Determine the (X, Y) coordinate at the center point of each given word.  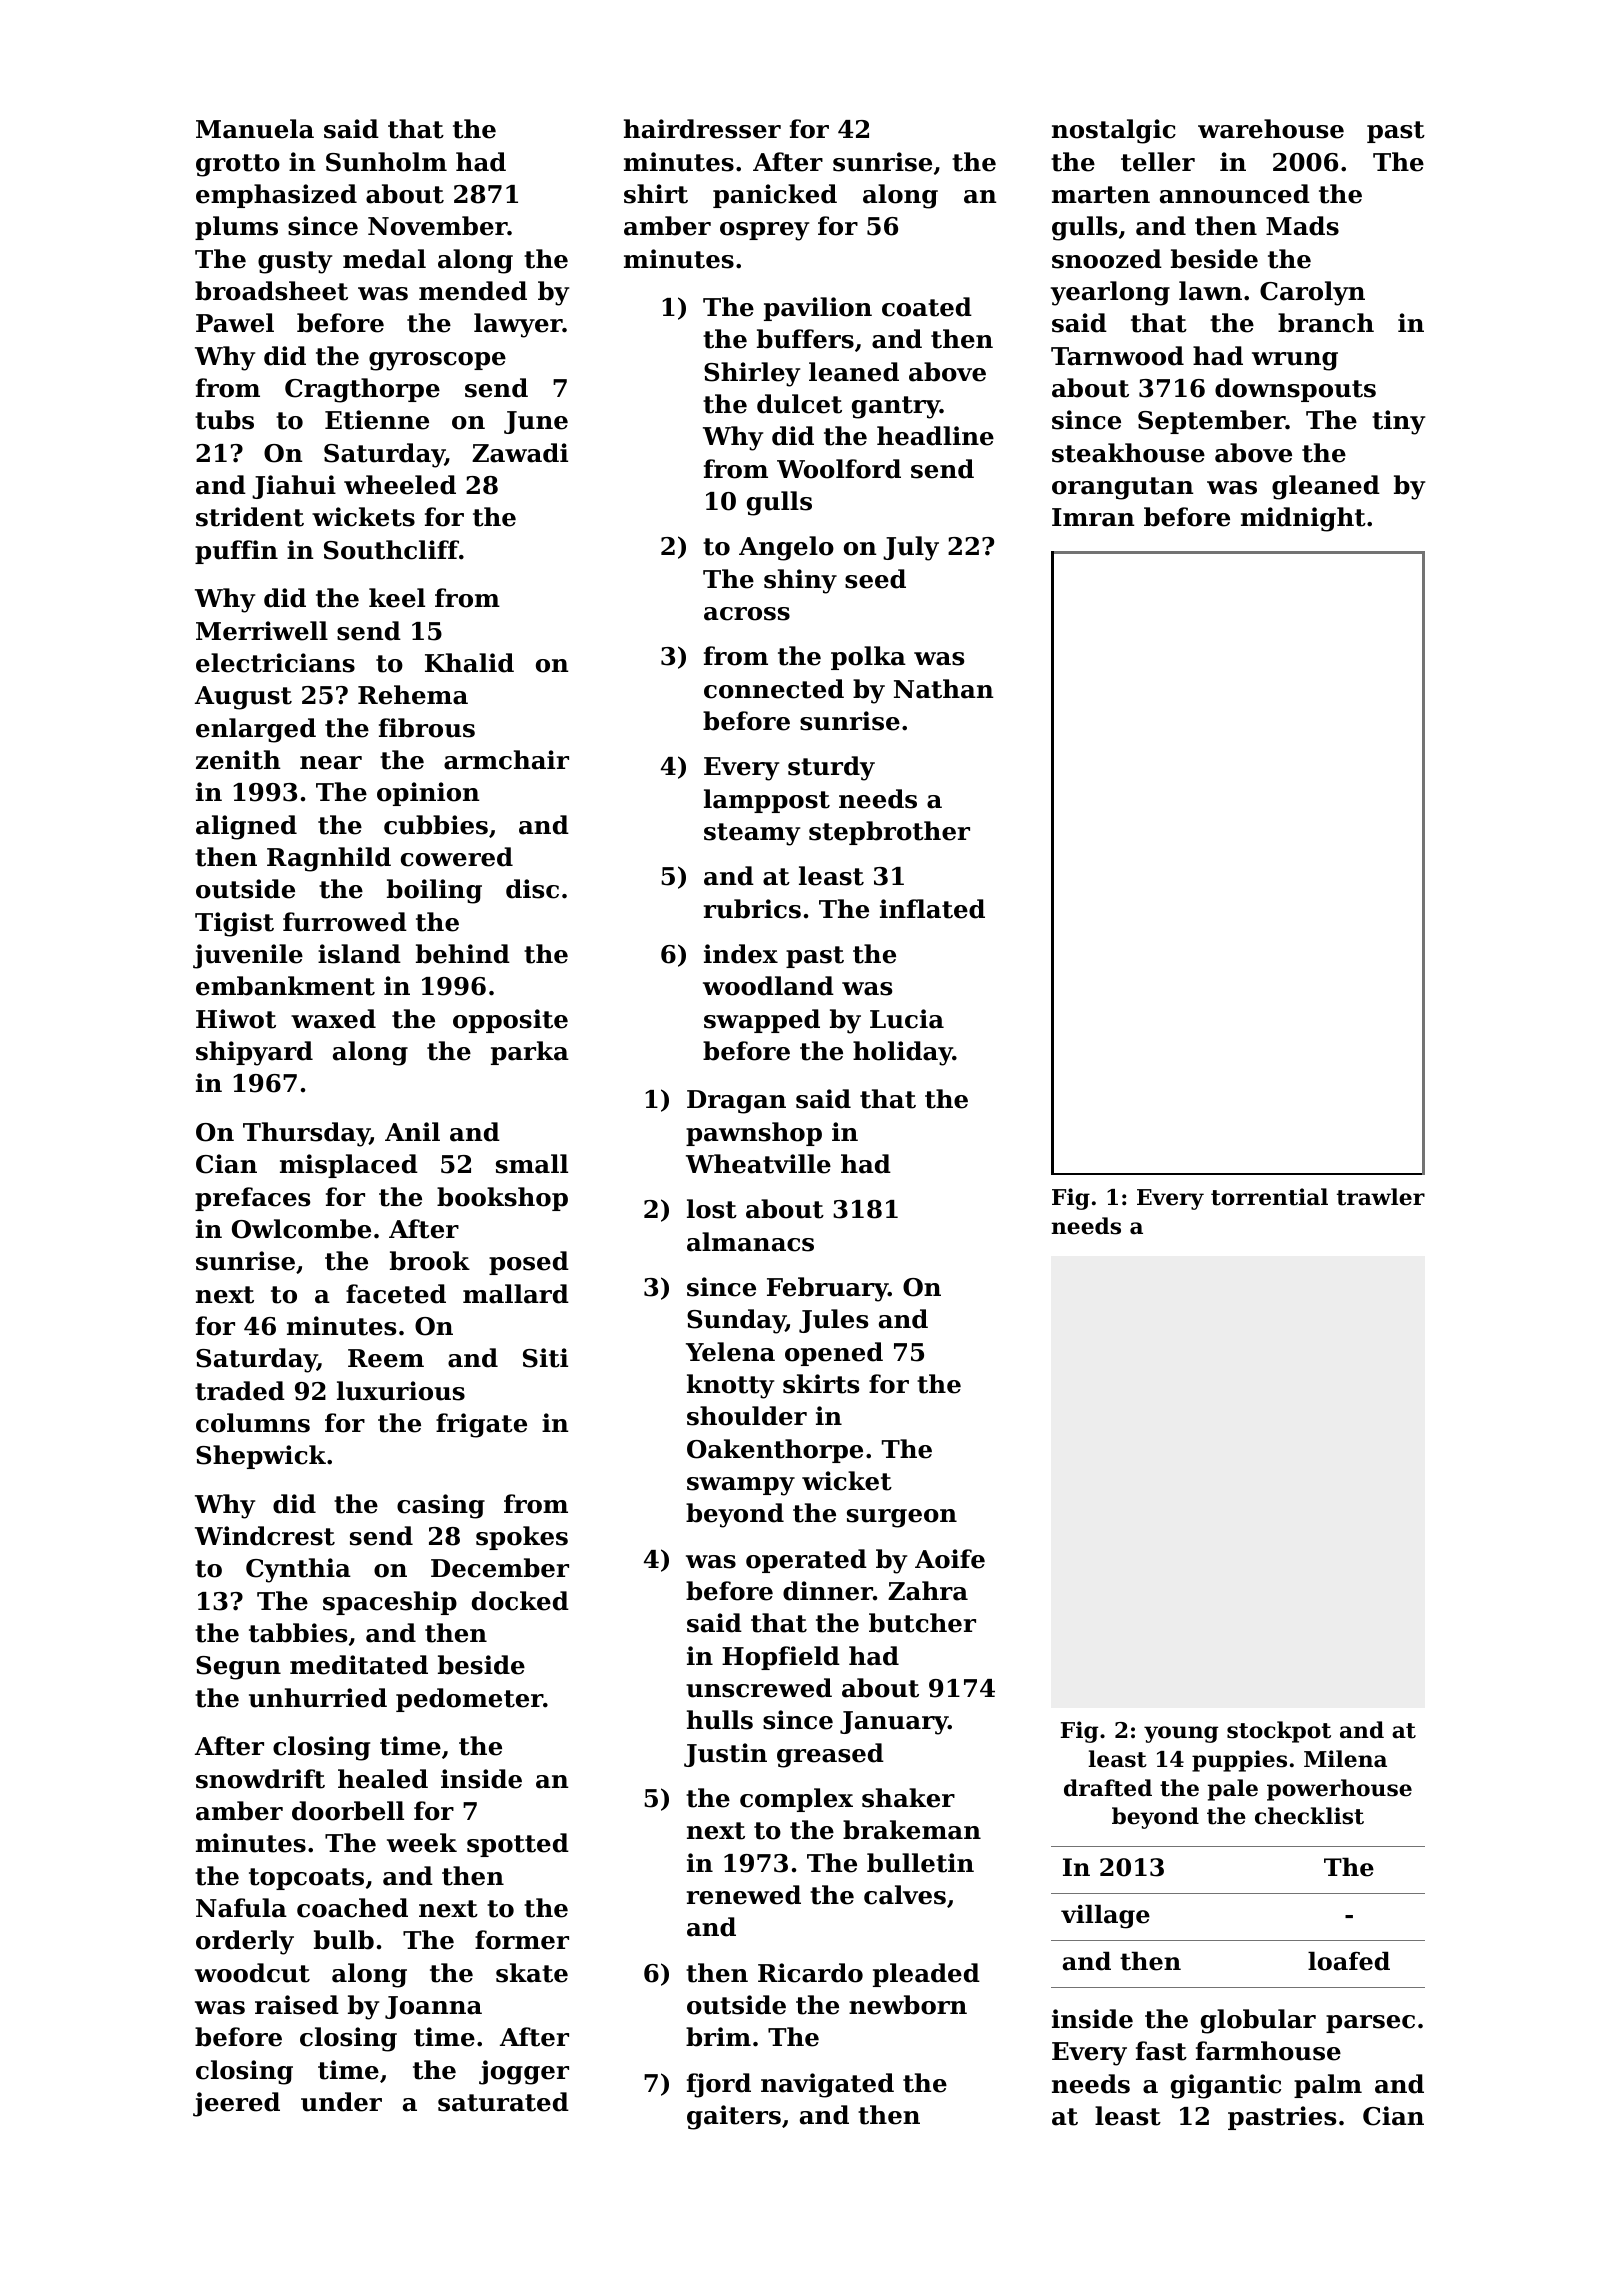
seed (875, 579)
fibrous (427, 728)
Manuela (255, 129)
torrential (1269, 1197)
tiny (1398, 422)
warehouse (1271, 129)
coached (352, 1908)
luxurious (401, 1391)
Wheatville (758, 1164)
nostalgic (1114, 131)
